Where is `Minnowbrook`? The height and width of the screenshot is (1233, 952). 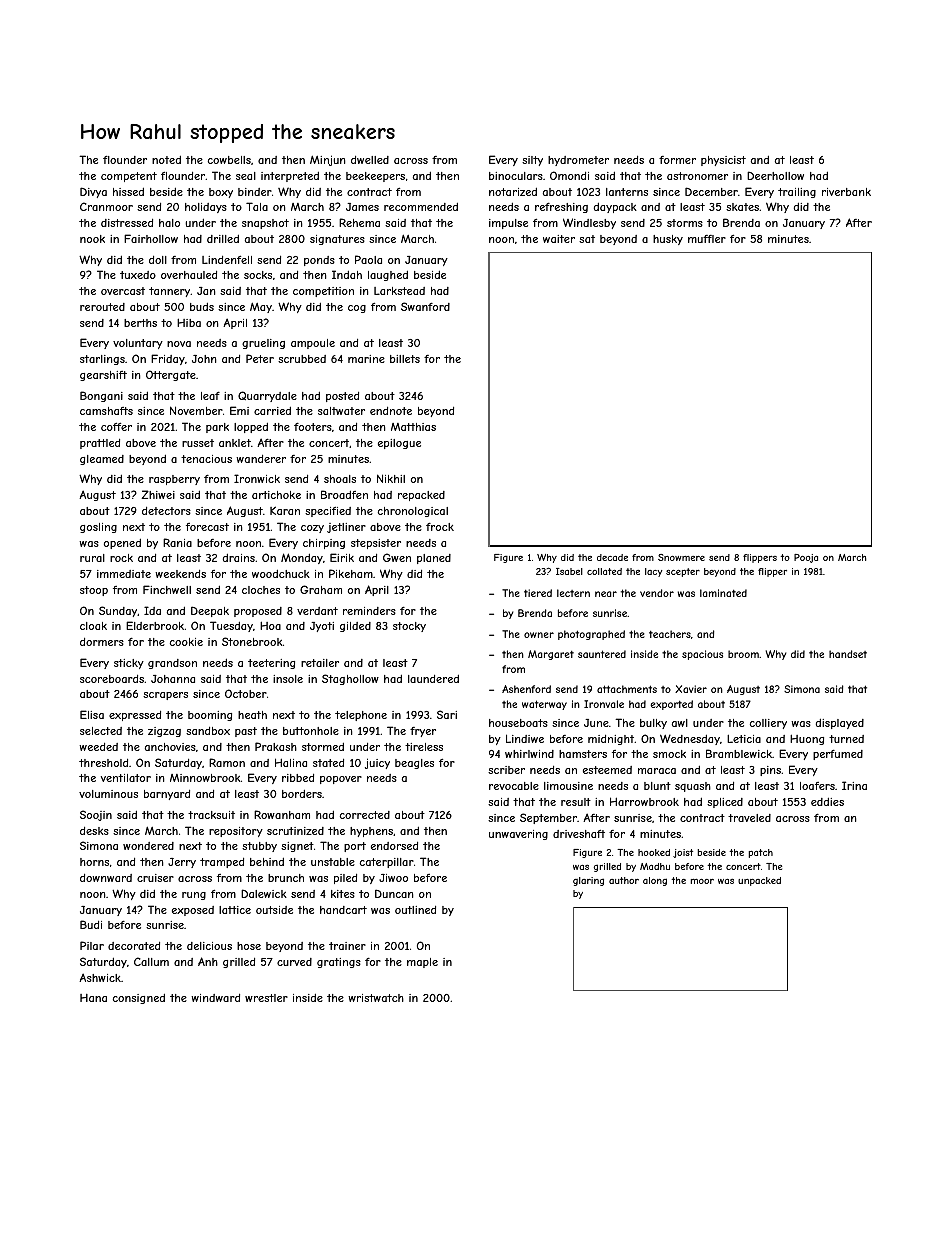
Minnowbrook is located at coordinates (205, 778).
